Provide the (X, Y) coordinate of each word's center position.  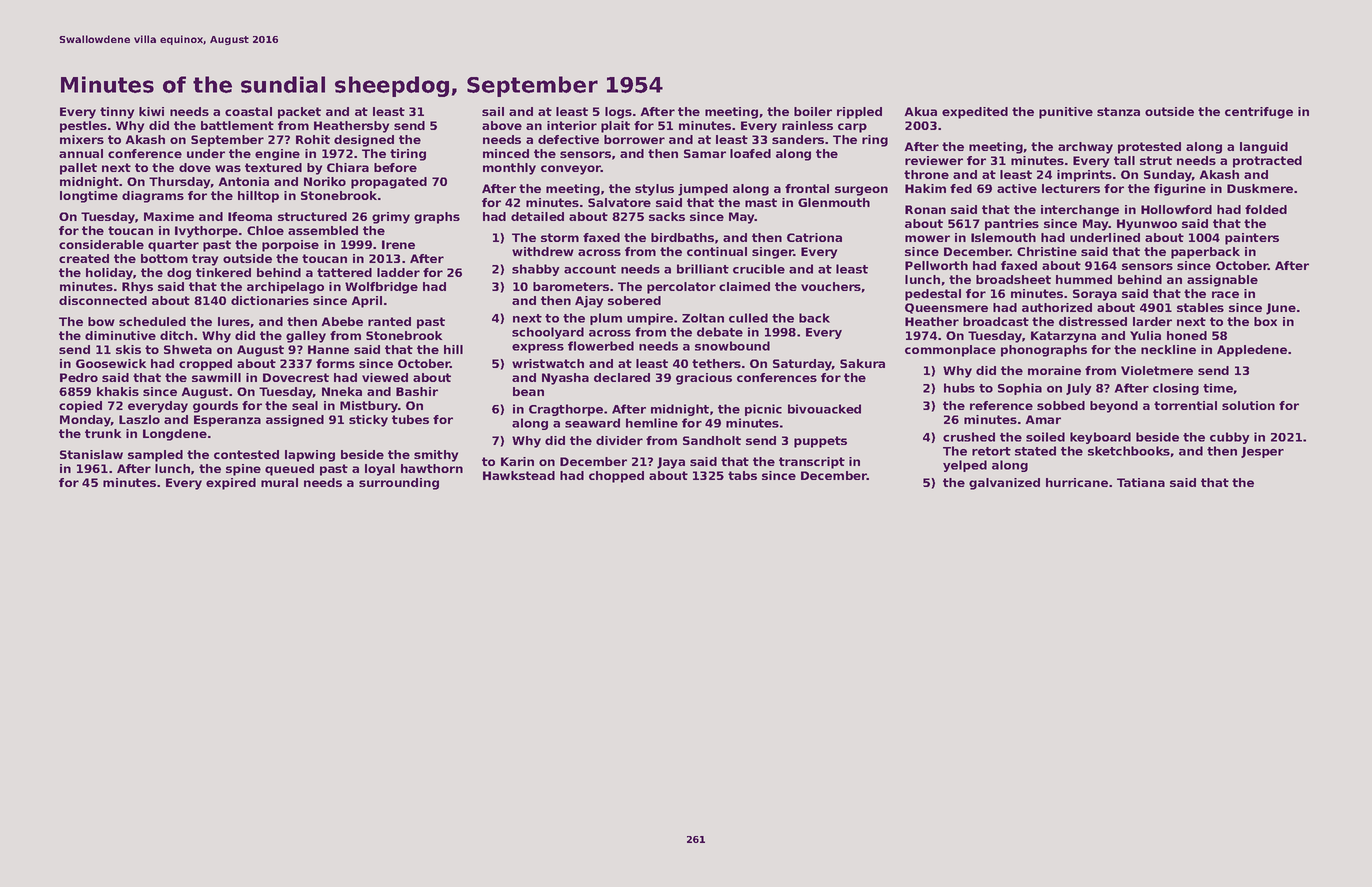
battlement (237, 125)
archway (1085, 148)
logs (618, 113)
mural (279, 482)
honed (1187, 335)
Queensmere (946, 308)
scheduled (152, 321)
